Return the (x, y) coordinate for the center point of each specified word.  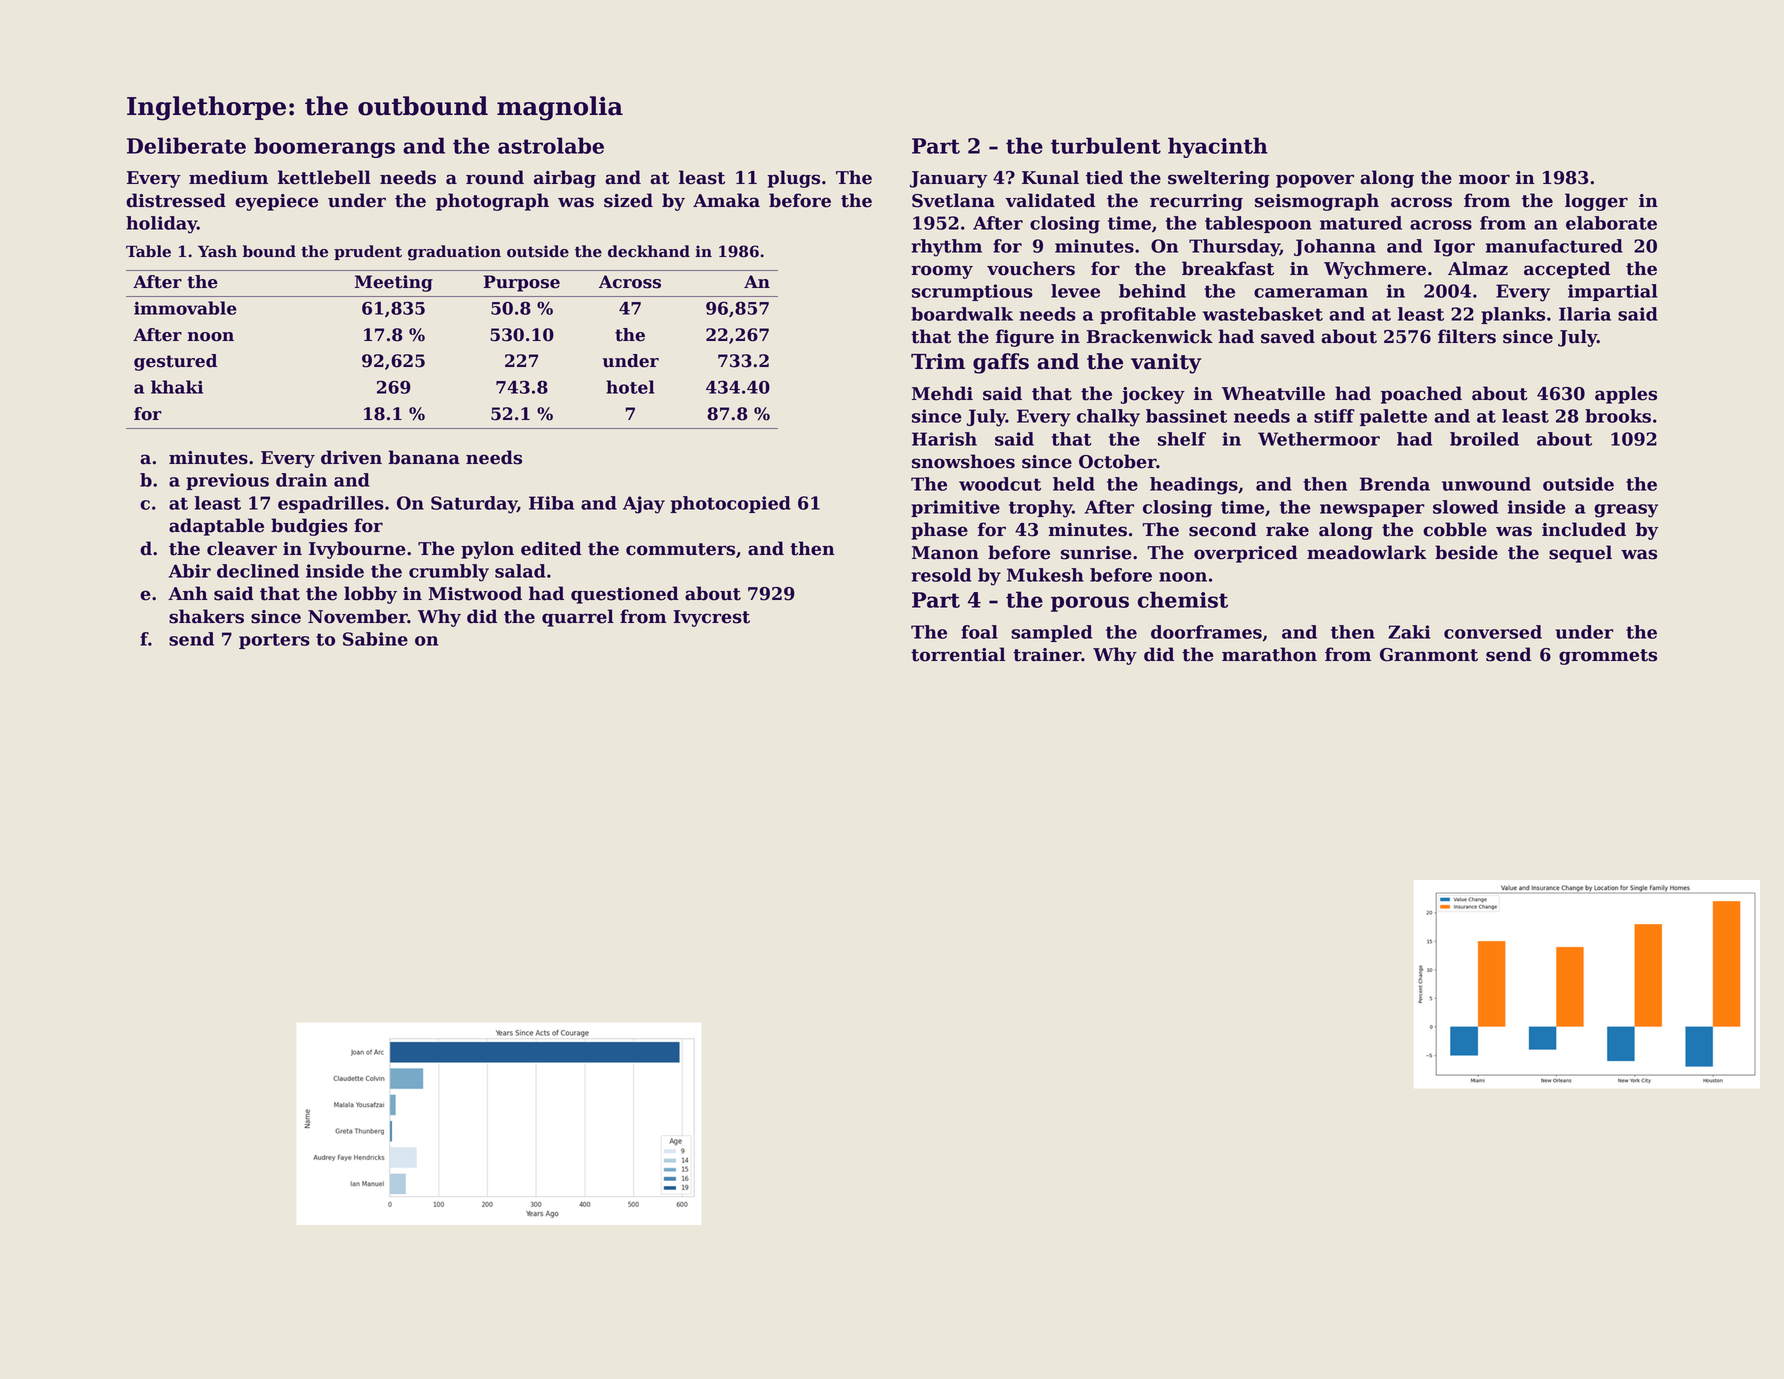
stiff (1334, 416)
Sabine (375, 639)
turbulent (1106, 145)
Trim (938, 361)
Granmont (1429, 655)
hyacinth (1218, 147)
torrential (958, 654)
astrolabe (551, 145)
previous (227, 481)
